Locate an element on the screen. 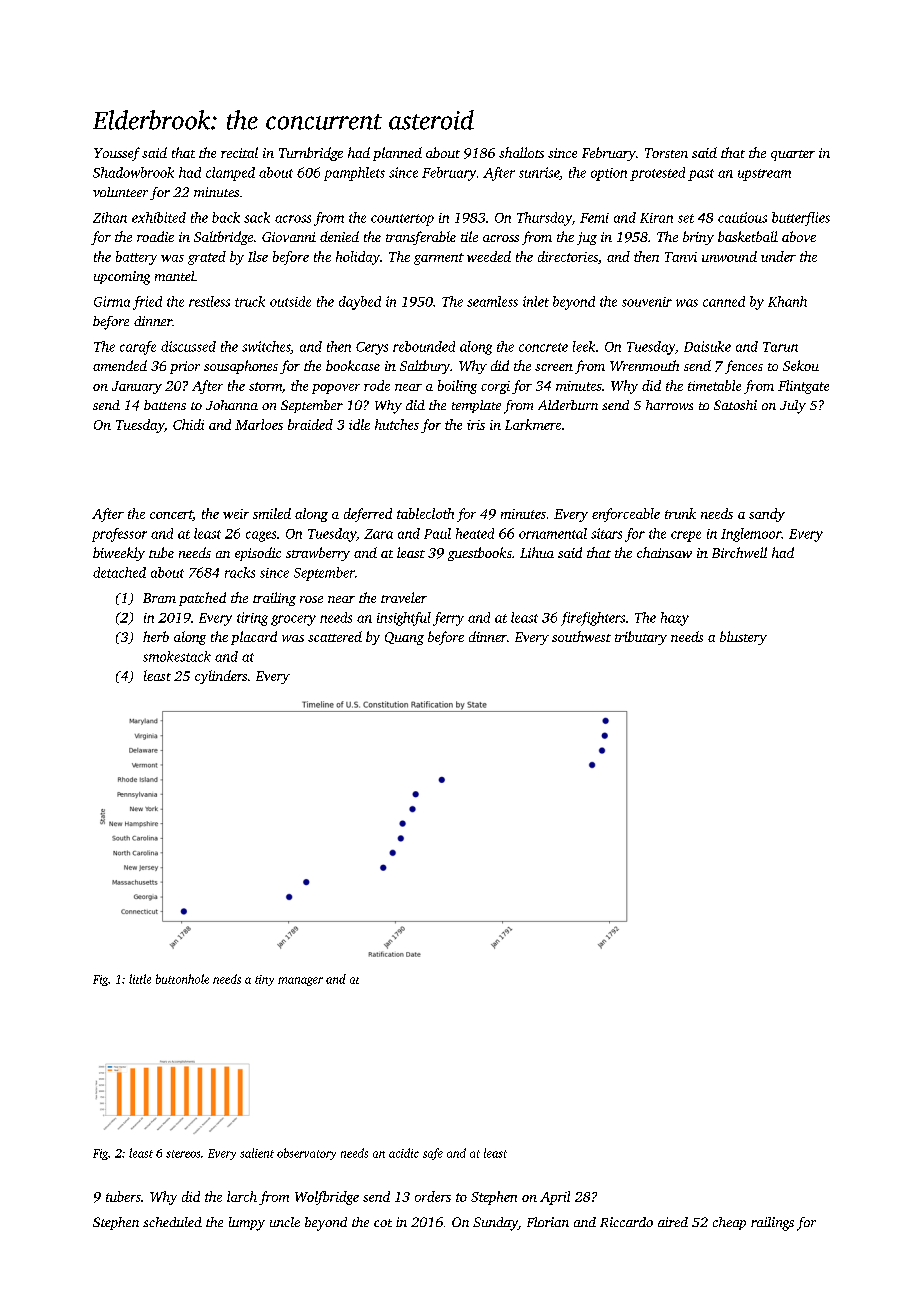 Image resolution: width=924 pixels, height=1308 pixels. carafe is located at coordinates (138, 348).
